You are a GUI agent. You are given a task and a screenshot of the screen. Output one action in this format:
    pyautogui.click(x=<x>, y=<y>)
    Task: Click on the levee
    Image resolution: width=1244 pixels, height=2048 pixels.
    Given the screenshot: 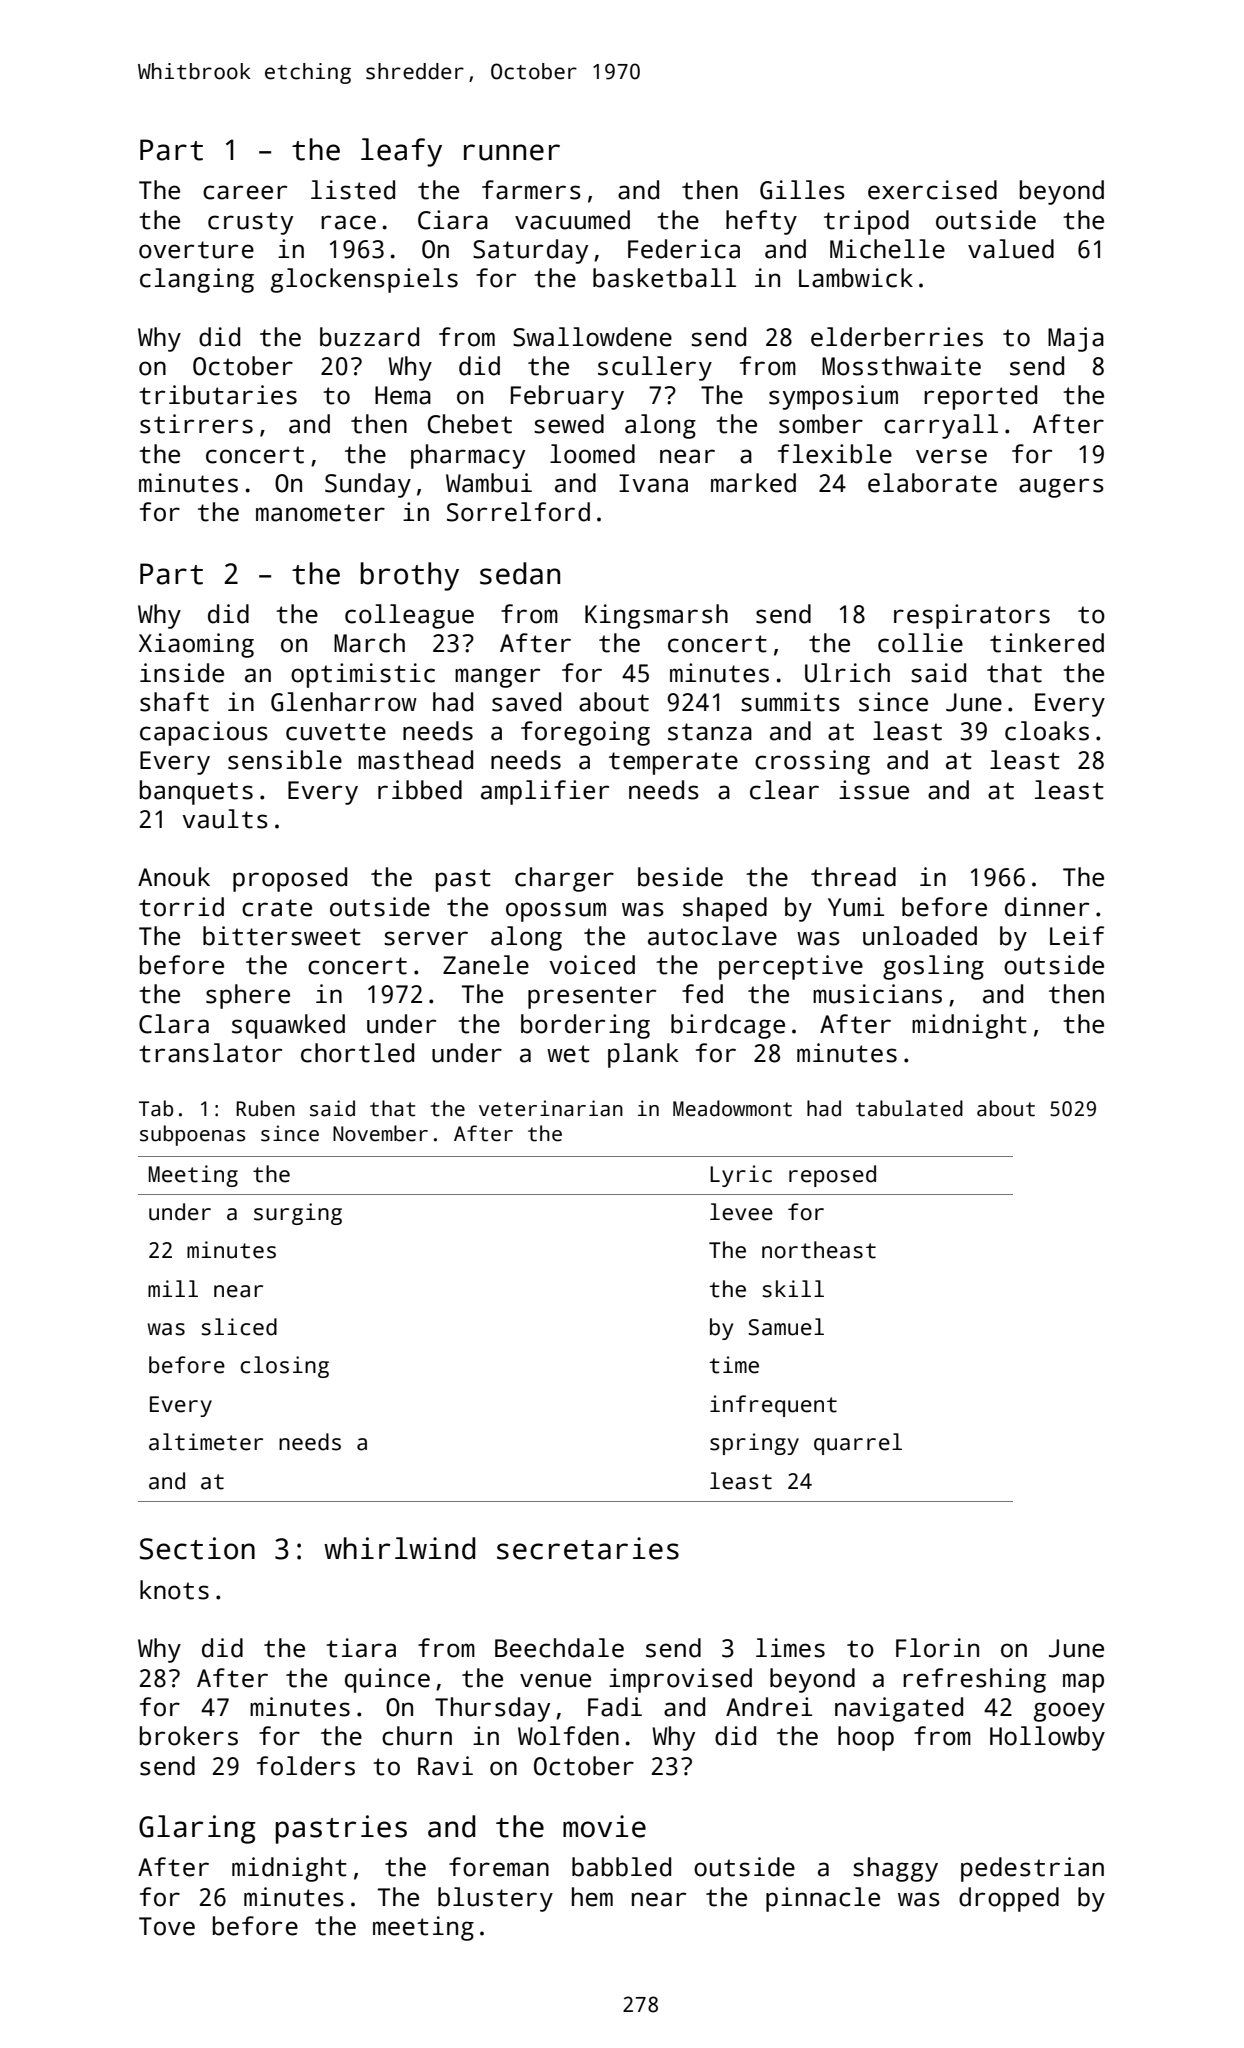 What is the action you would take?
    pyautogui.click(x=741, y=1212)
